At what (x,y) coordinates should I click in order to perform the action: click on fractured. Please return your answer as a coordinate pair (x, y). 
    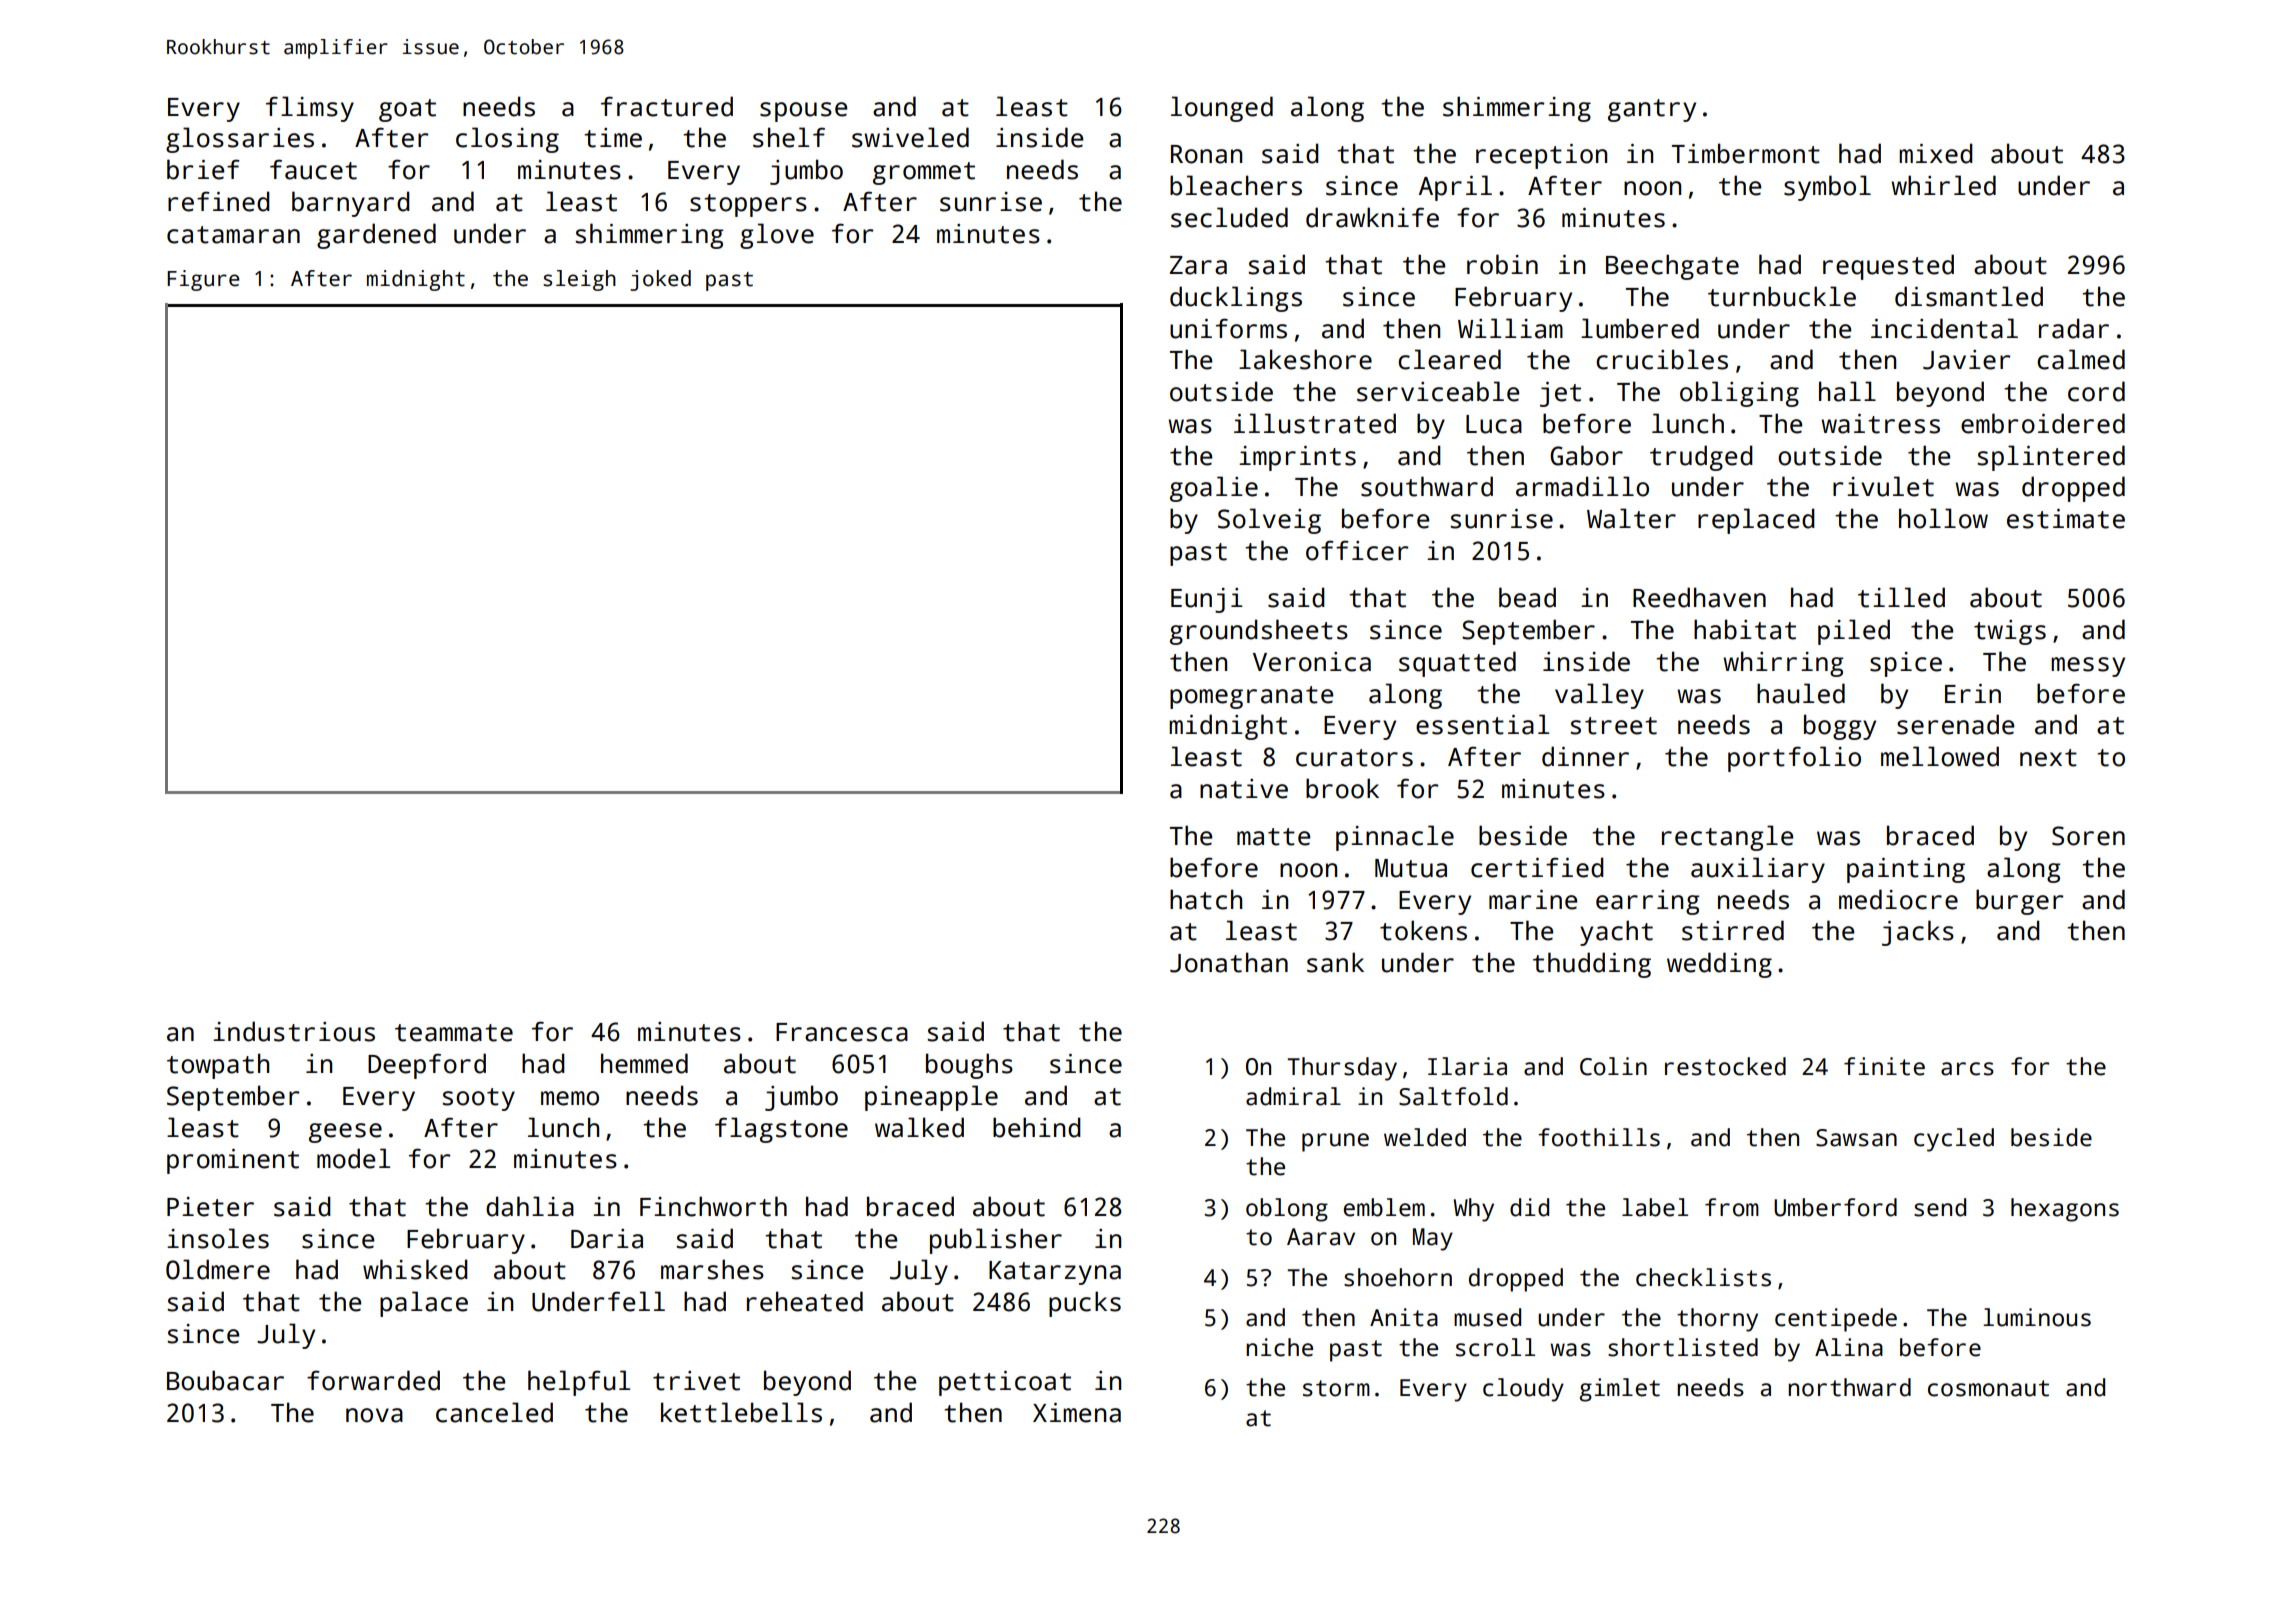
    Looking at the image, I should click on (667, 106).
